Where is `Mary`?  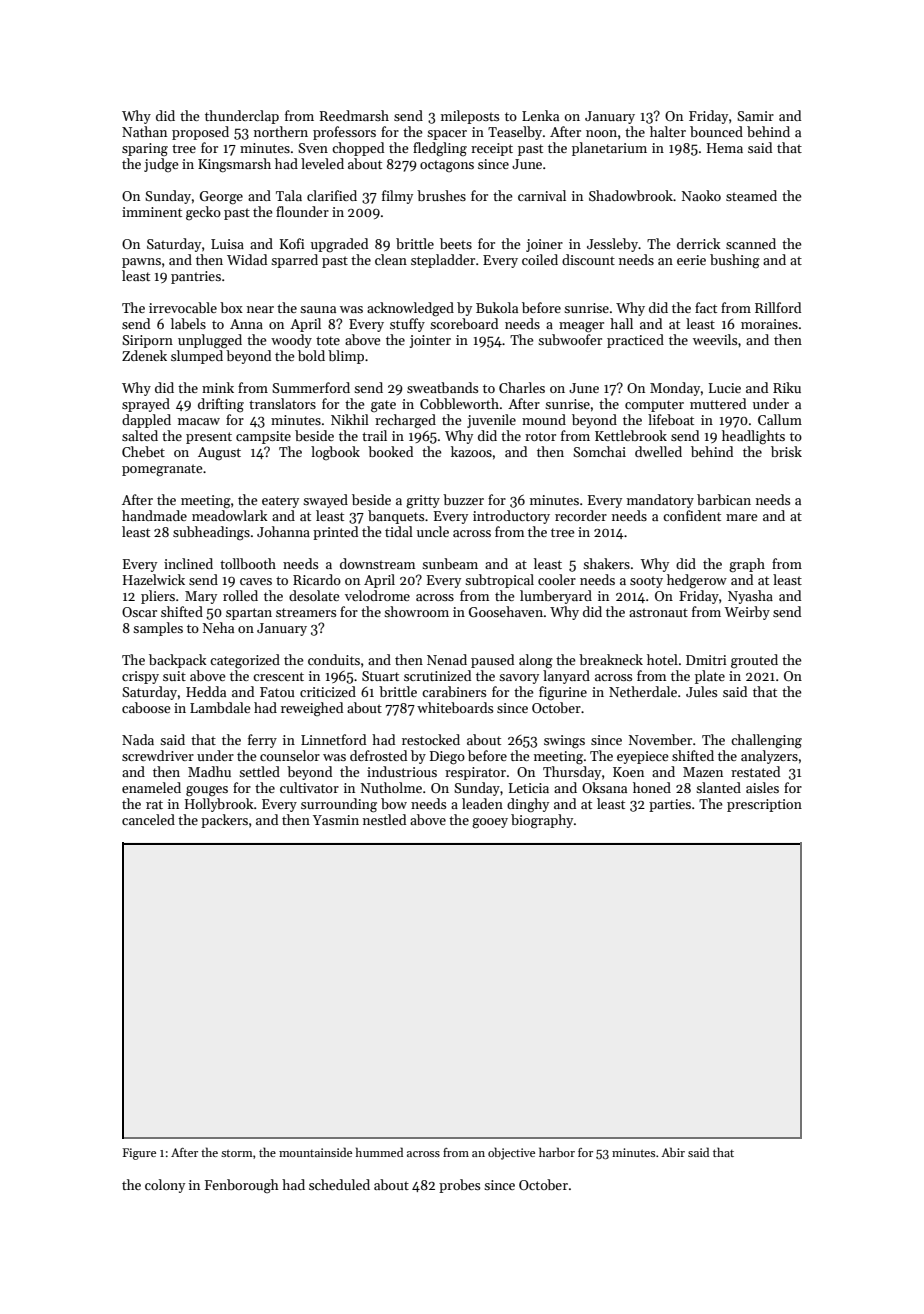 Mary is located at coordinates (201, 597).
